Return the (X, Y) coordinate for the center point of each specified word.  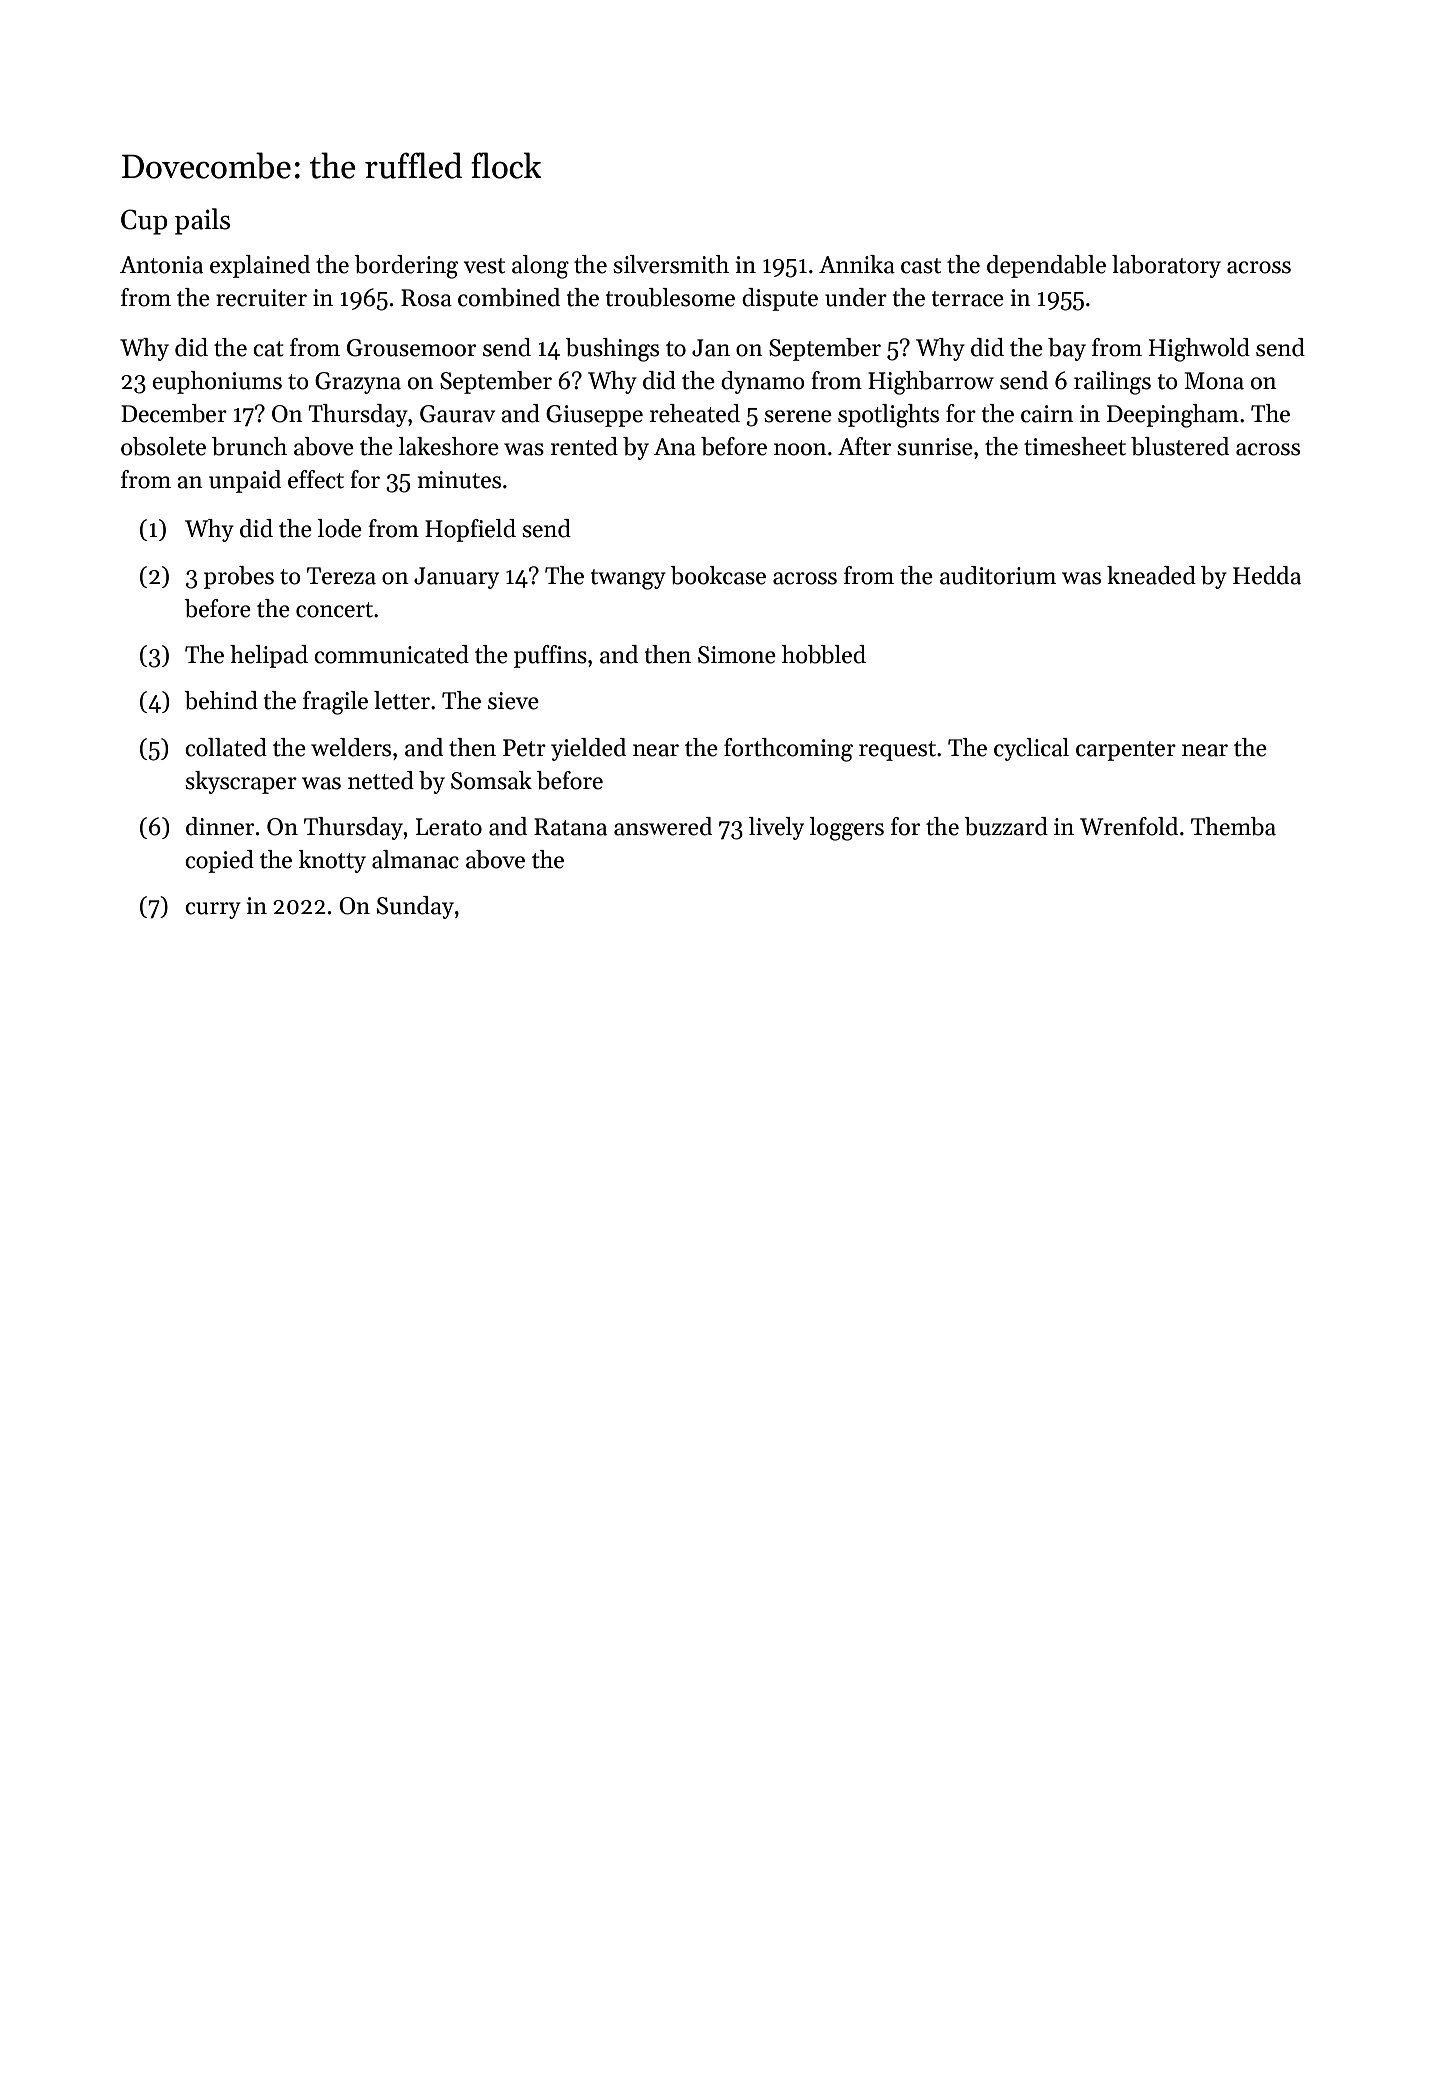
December (174, 413)
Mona (1214, 381)
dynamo (763, 382)
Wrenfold (1129, 826)
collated (226, 747)
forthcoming (788, 750)
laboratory (1166, 266)
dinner (220, 826)
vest (484, 266)
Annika (857, 264)
